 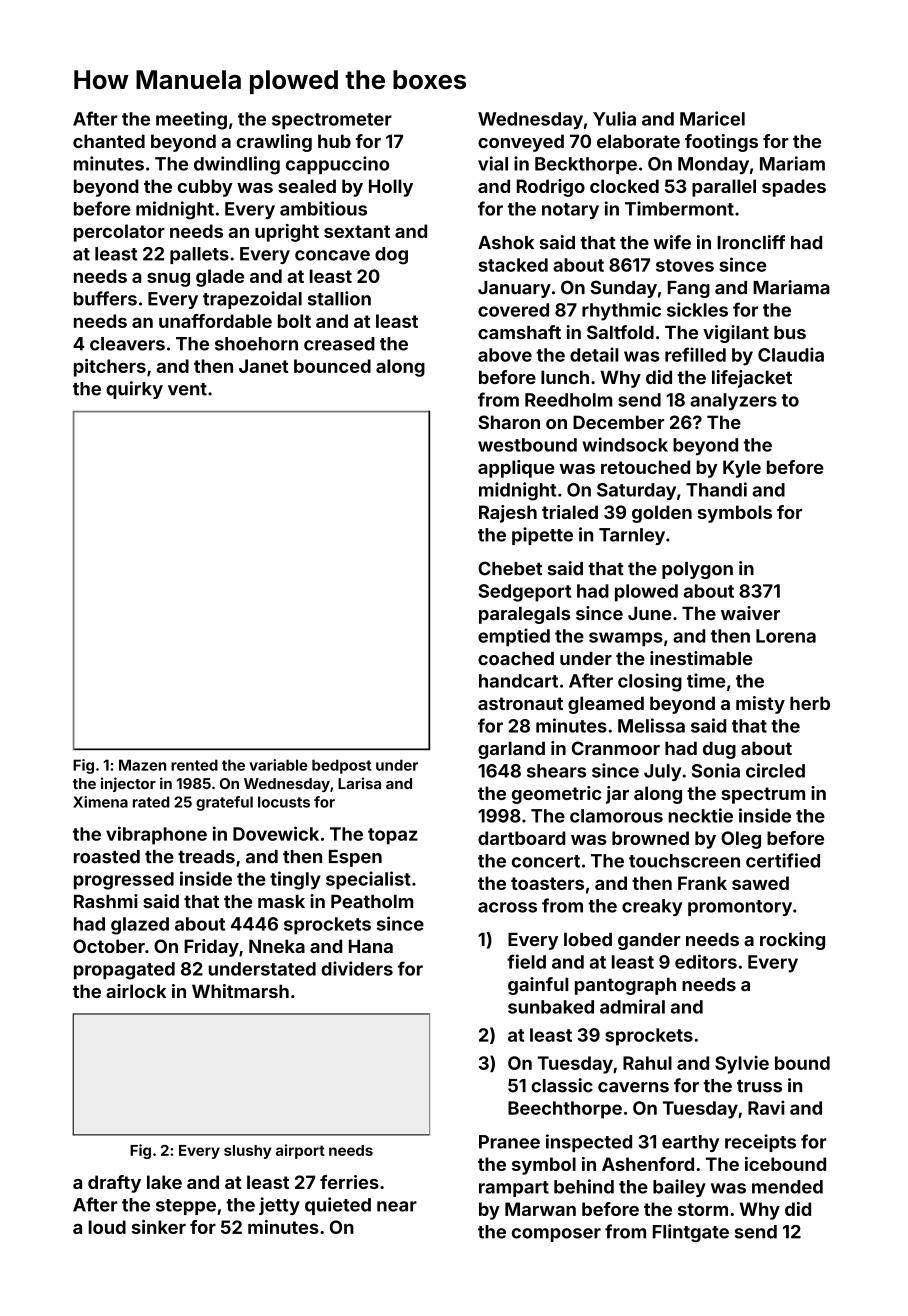 I want to click on garland, so click(x=511, y=750).
